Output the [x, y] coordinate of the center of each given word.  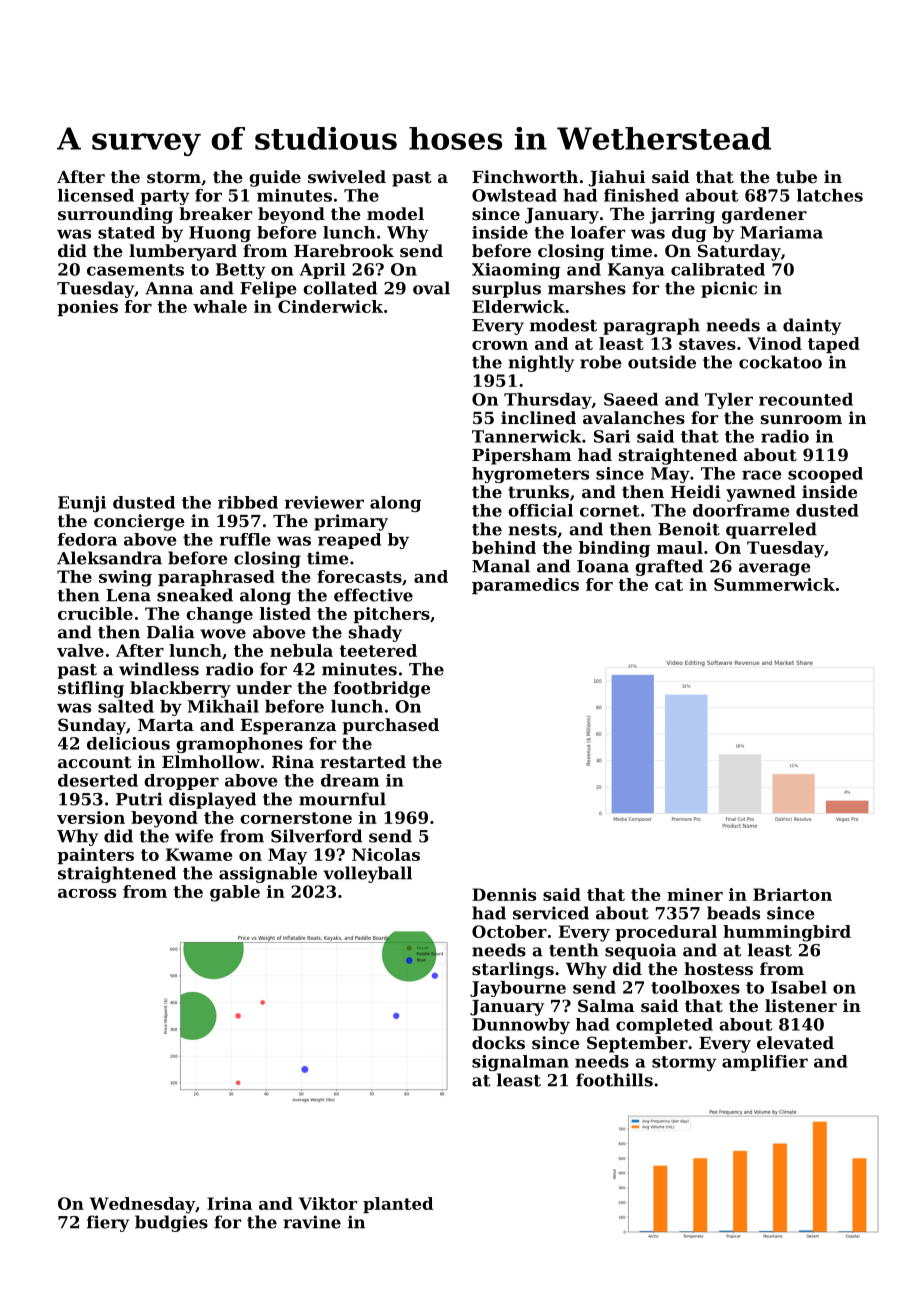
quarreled [771, 530]
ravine [312, 1222]
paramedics [525, 586]
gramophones [239, 745]
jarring [682, 215]
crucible [95, 613]
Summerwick [774, 584]
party [165, 197]
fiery [108, 1223]
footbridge [382, 689]
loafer [598, 232]
